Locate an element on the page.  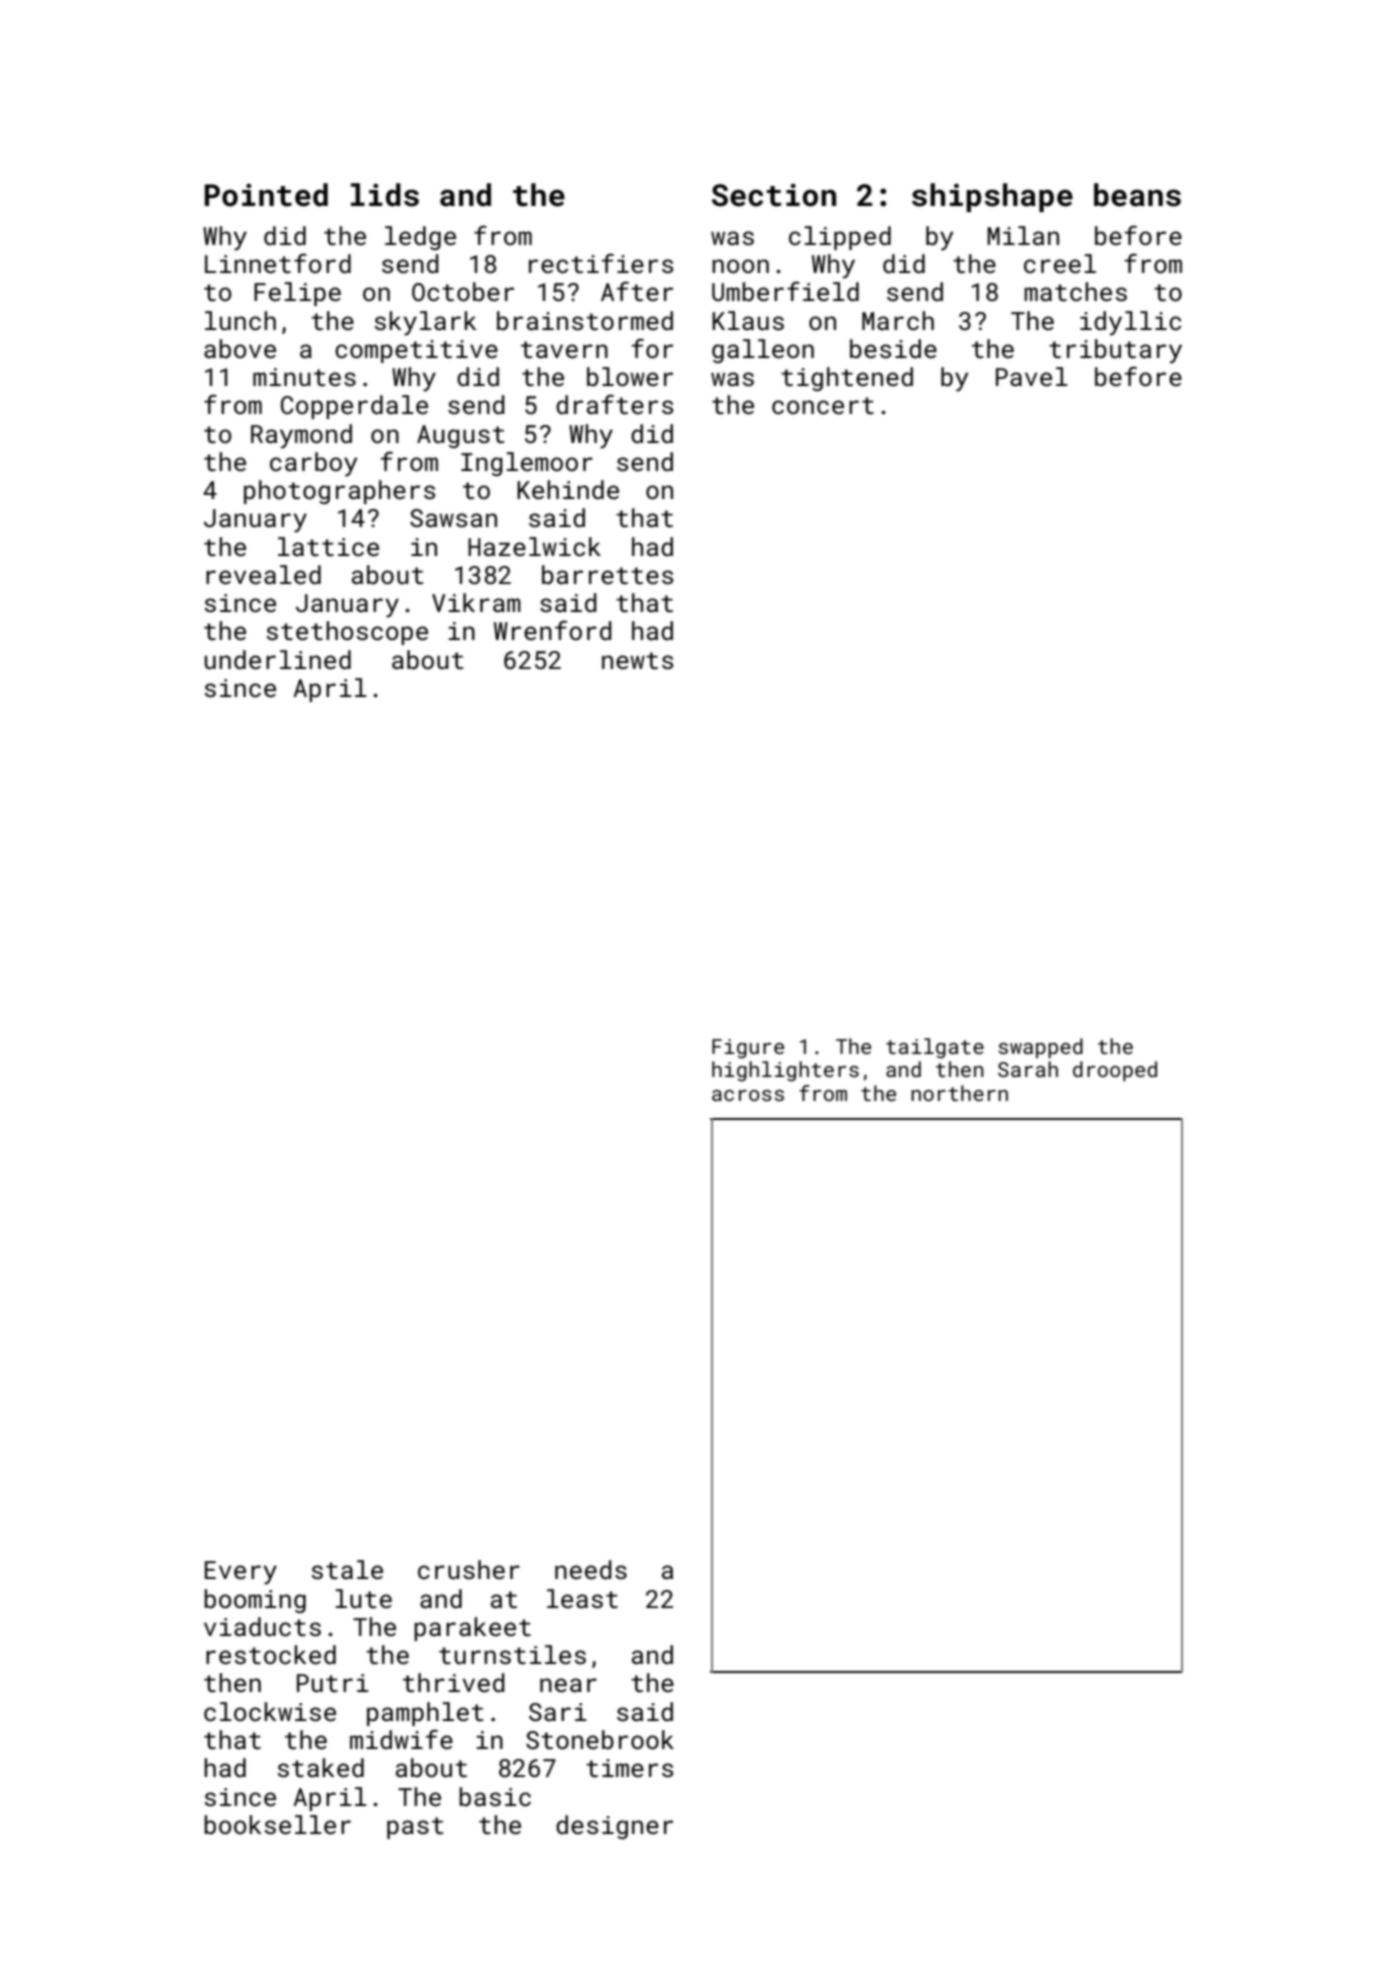
northern is located at coordinates (959, 1093).
